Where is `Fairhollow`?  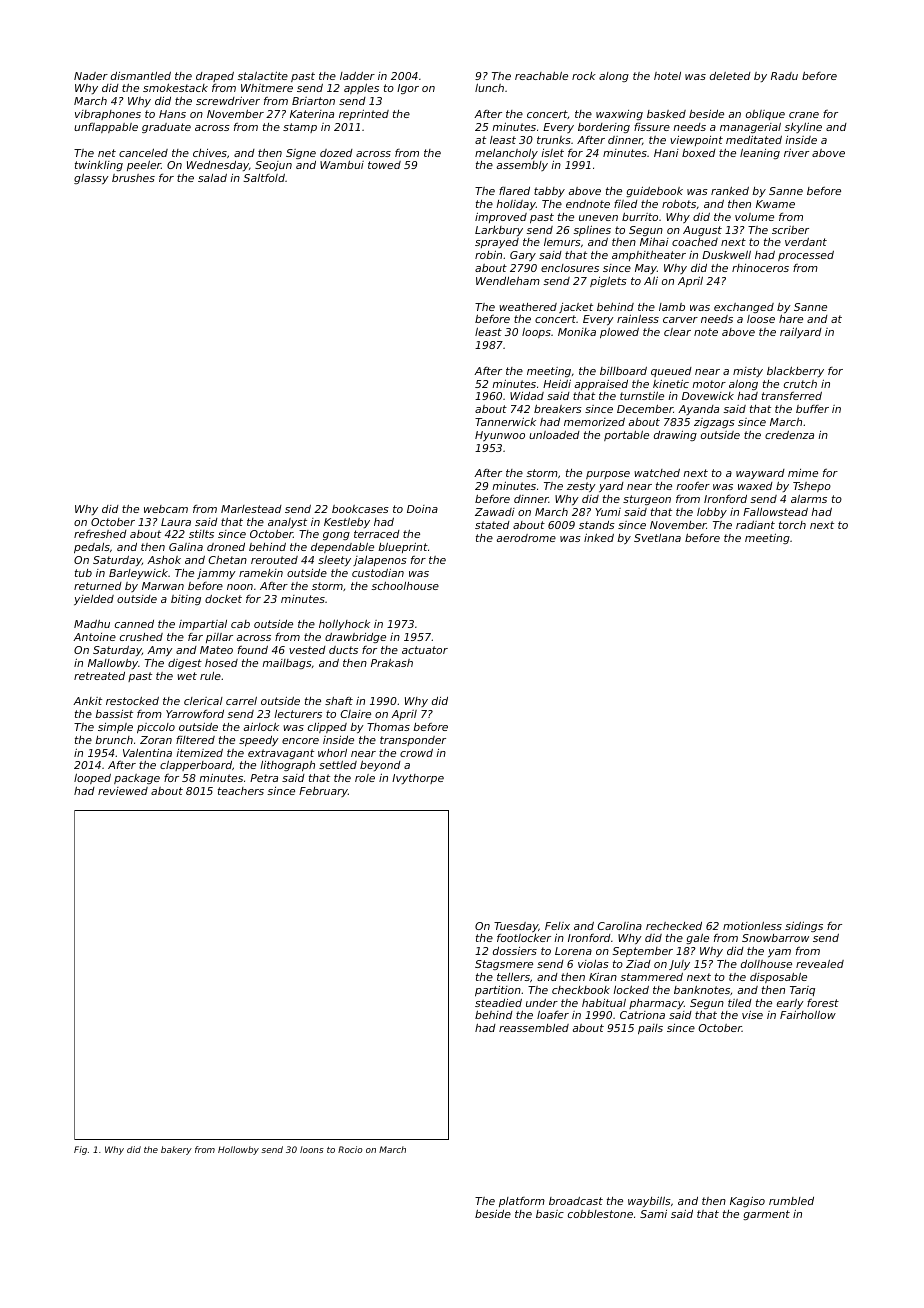 Fairhollow is located at coordinates (808, 1014).
